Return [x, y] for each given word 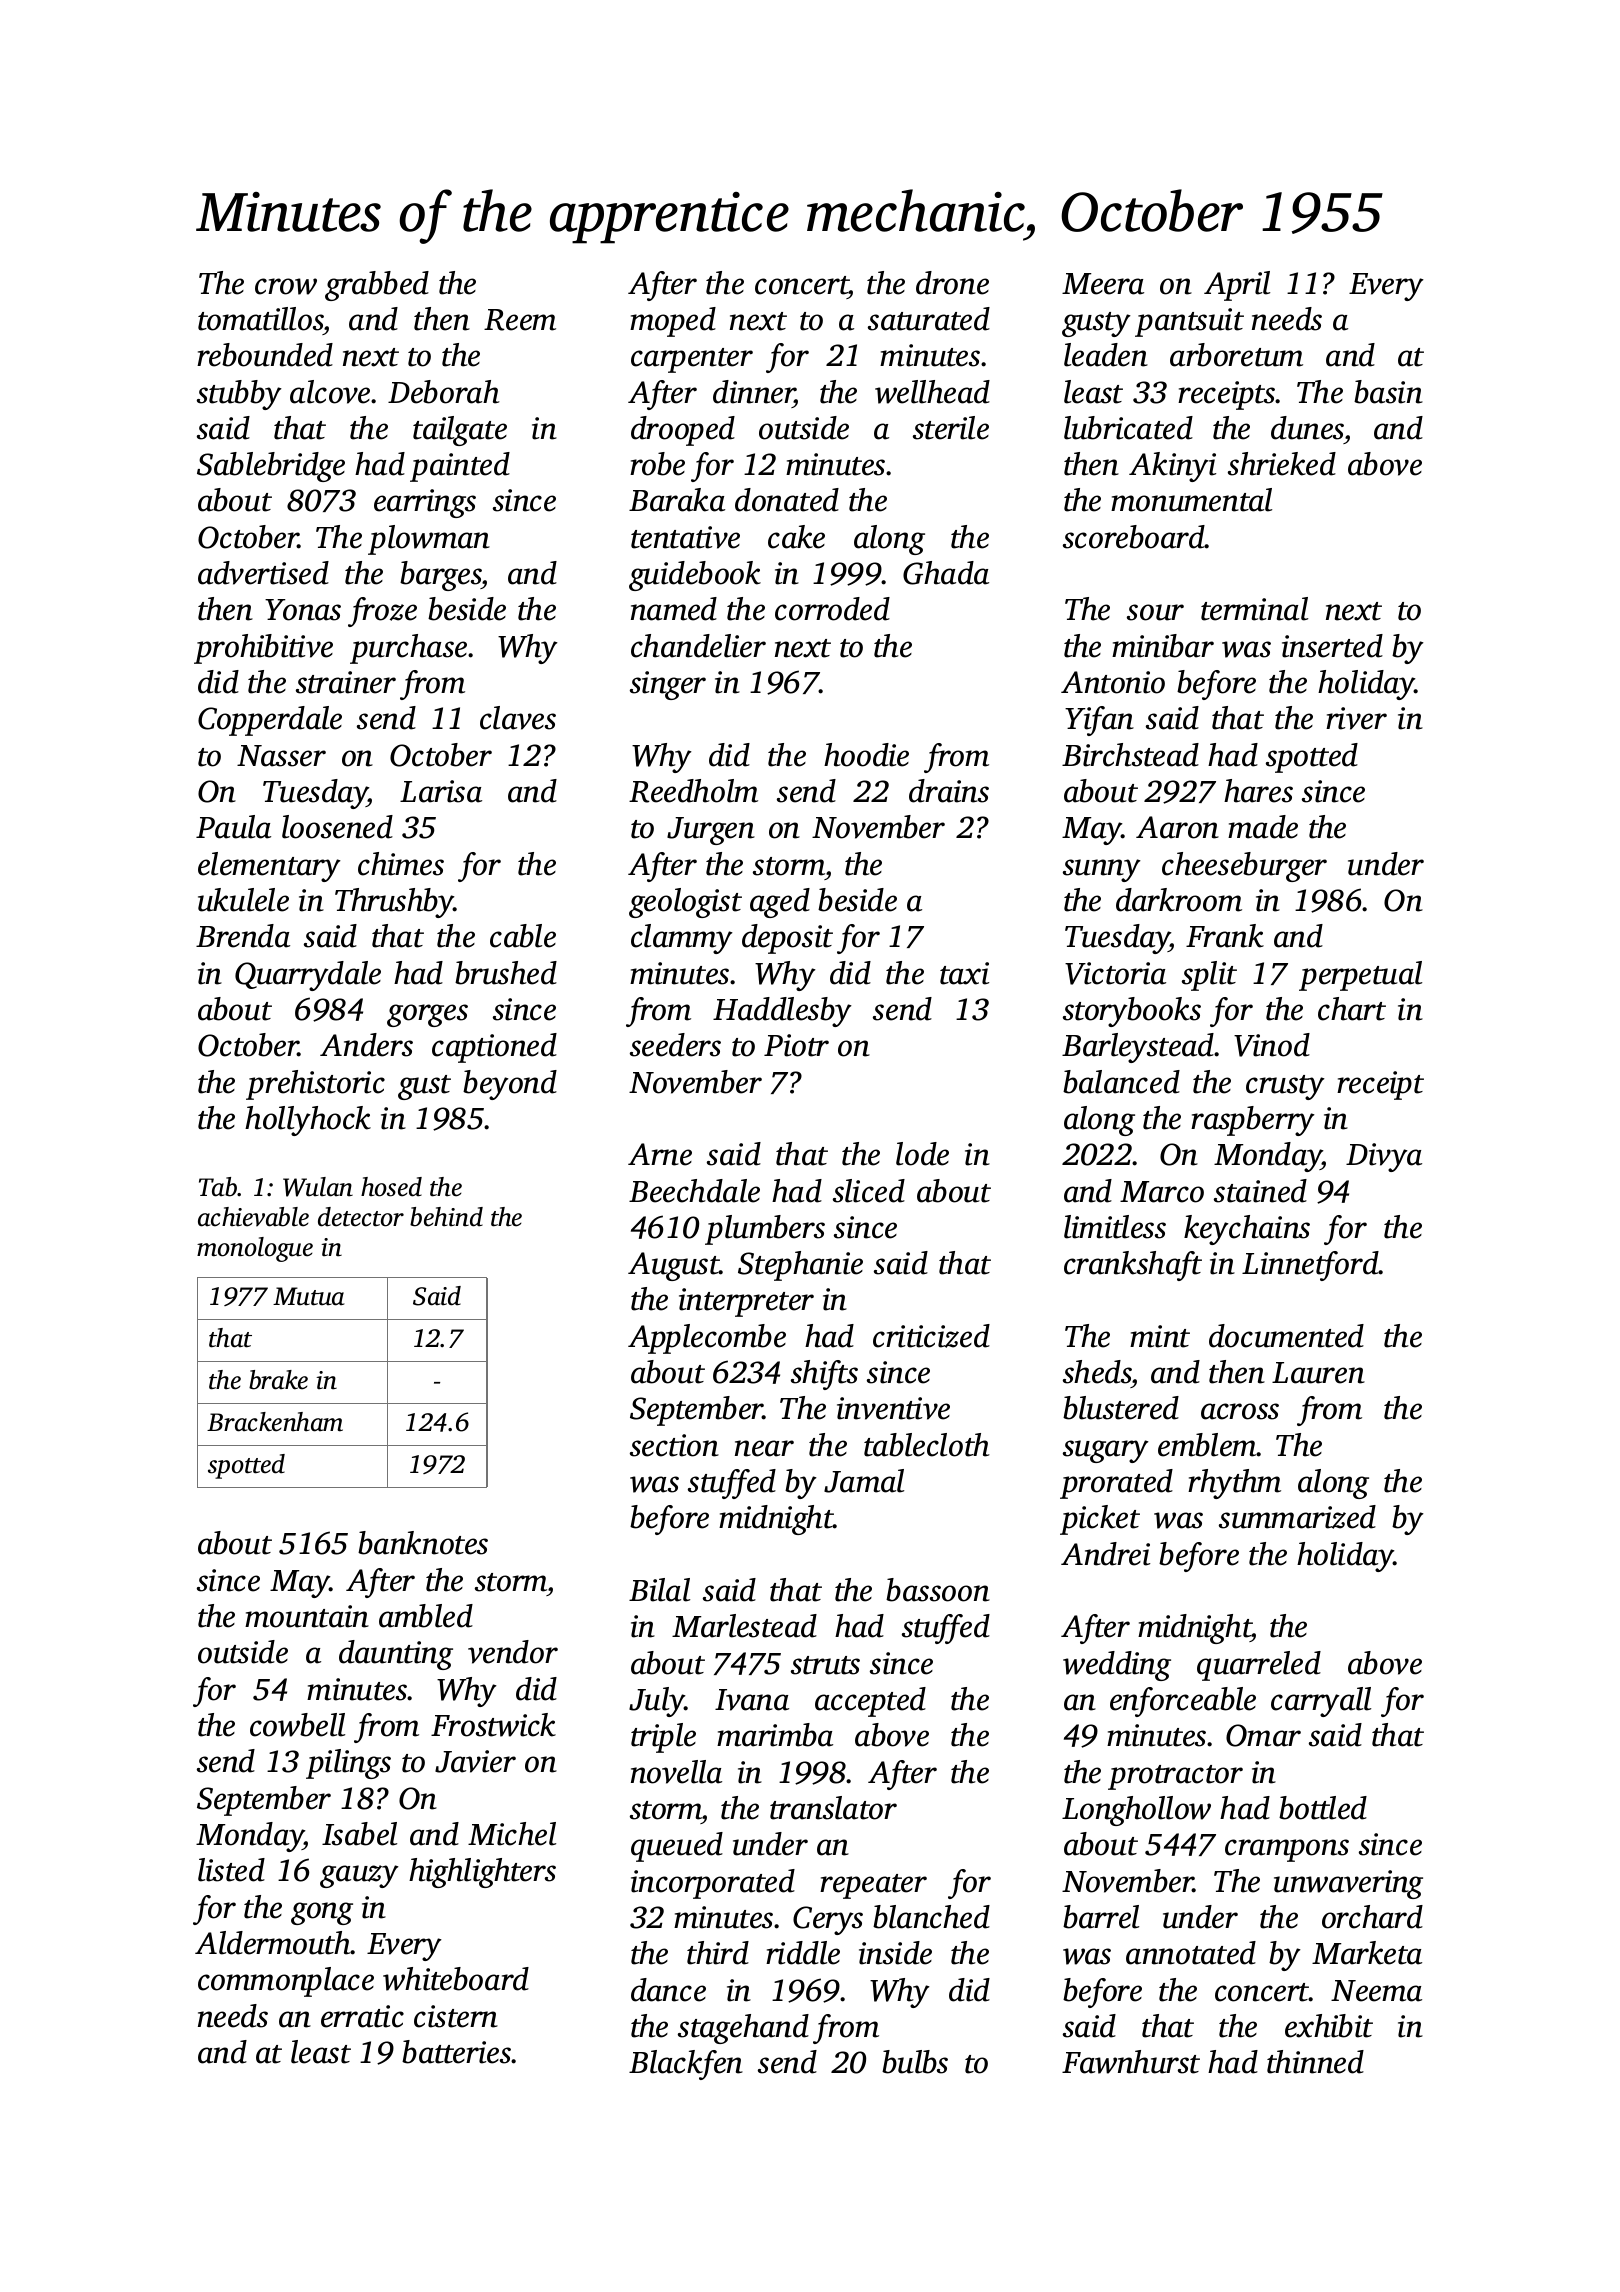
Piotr [796, 1045]
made [1263, 827]
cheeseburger [1244, 867]
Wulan [318, 1187]
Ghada [946, 573]
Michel [512, 1834]
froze [382, 612]
